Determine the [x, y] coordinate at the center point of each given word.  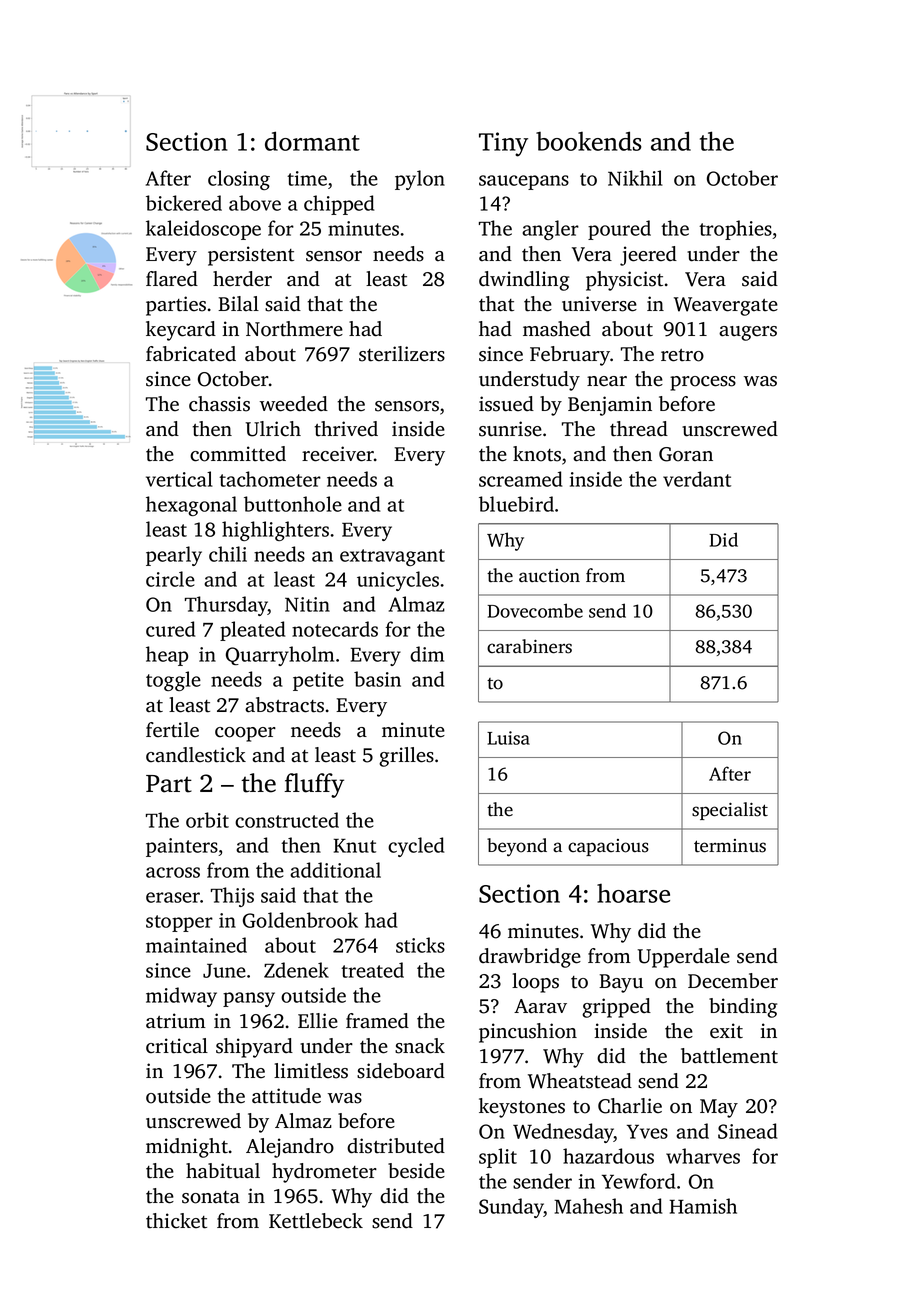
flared [172, 279]
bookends [589, 141]
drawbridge [530, 958]
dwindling [524, 281]
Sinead [747, 1131]
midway [181, 997]
